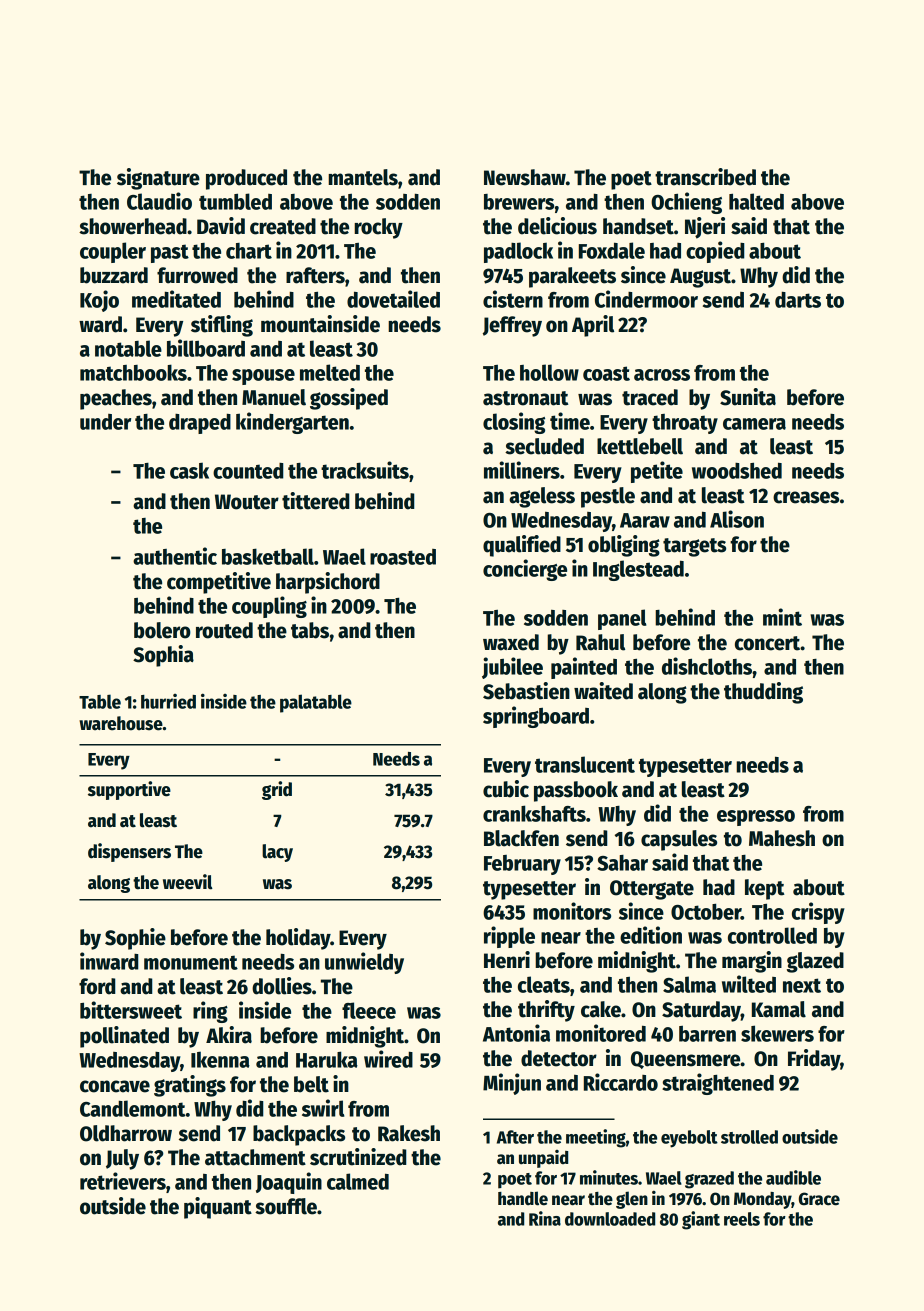 The image size is (924, 1311). I want to click on calmed, so click(358, 1181).
